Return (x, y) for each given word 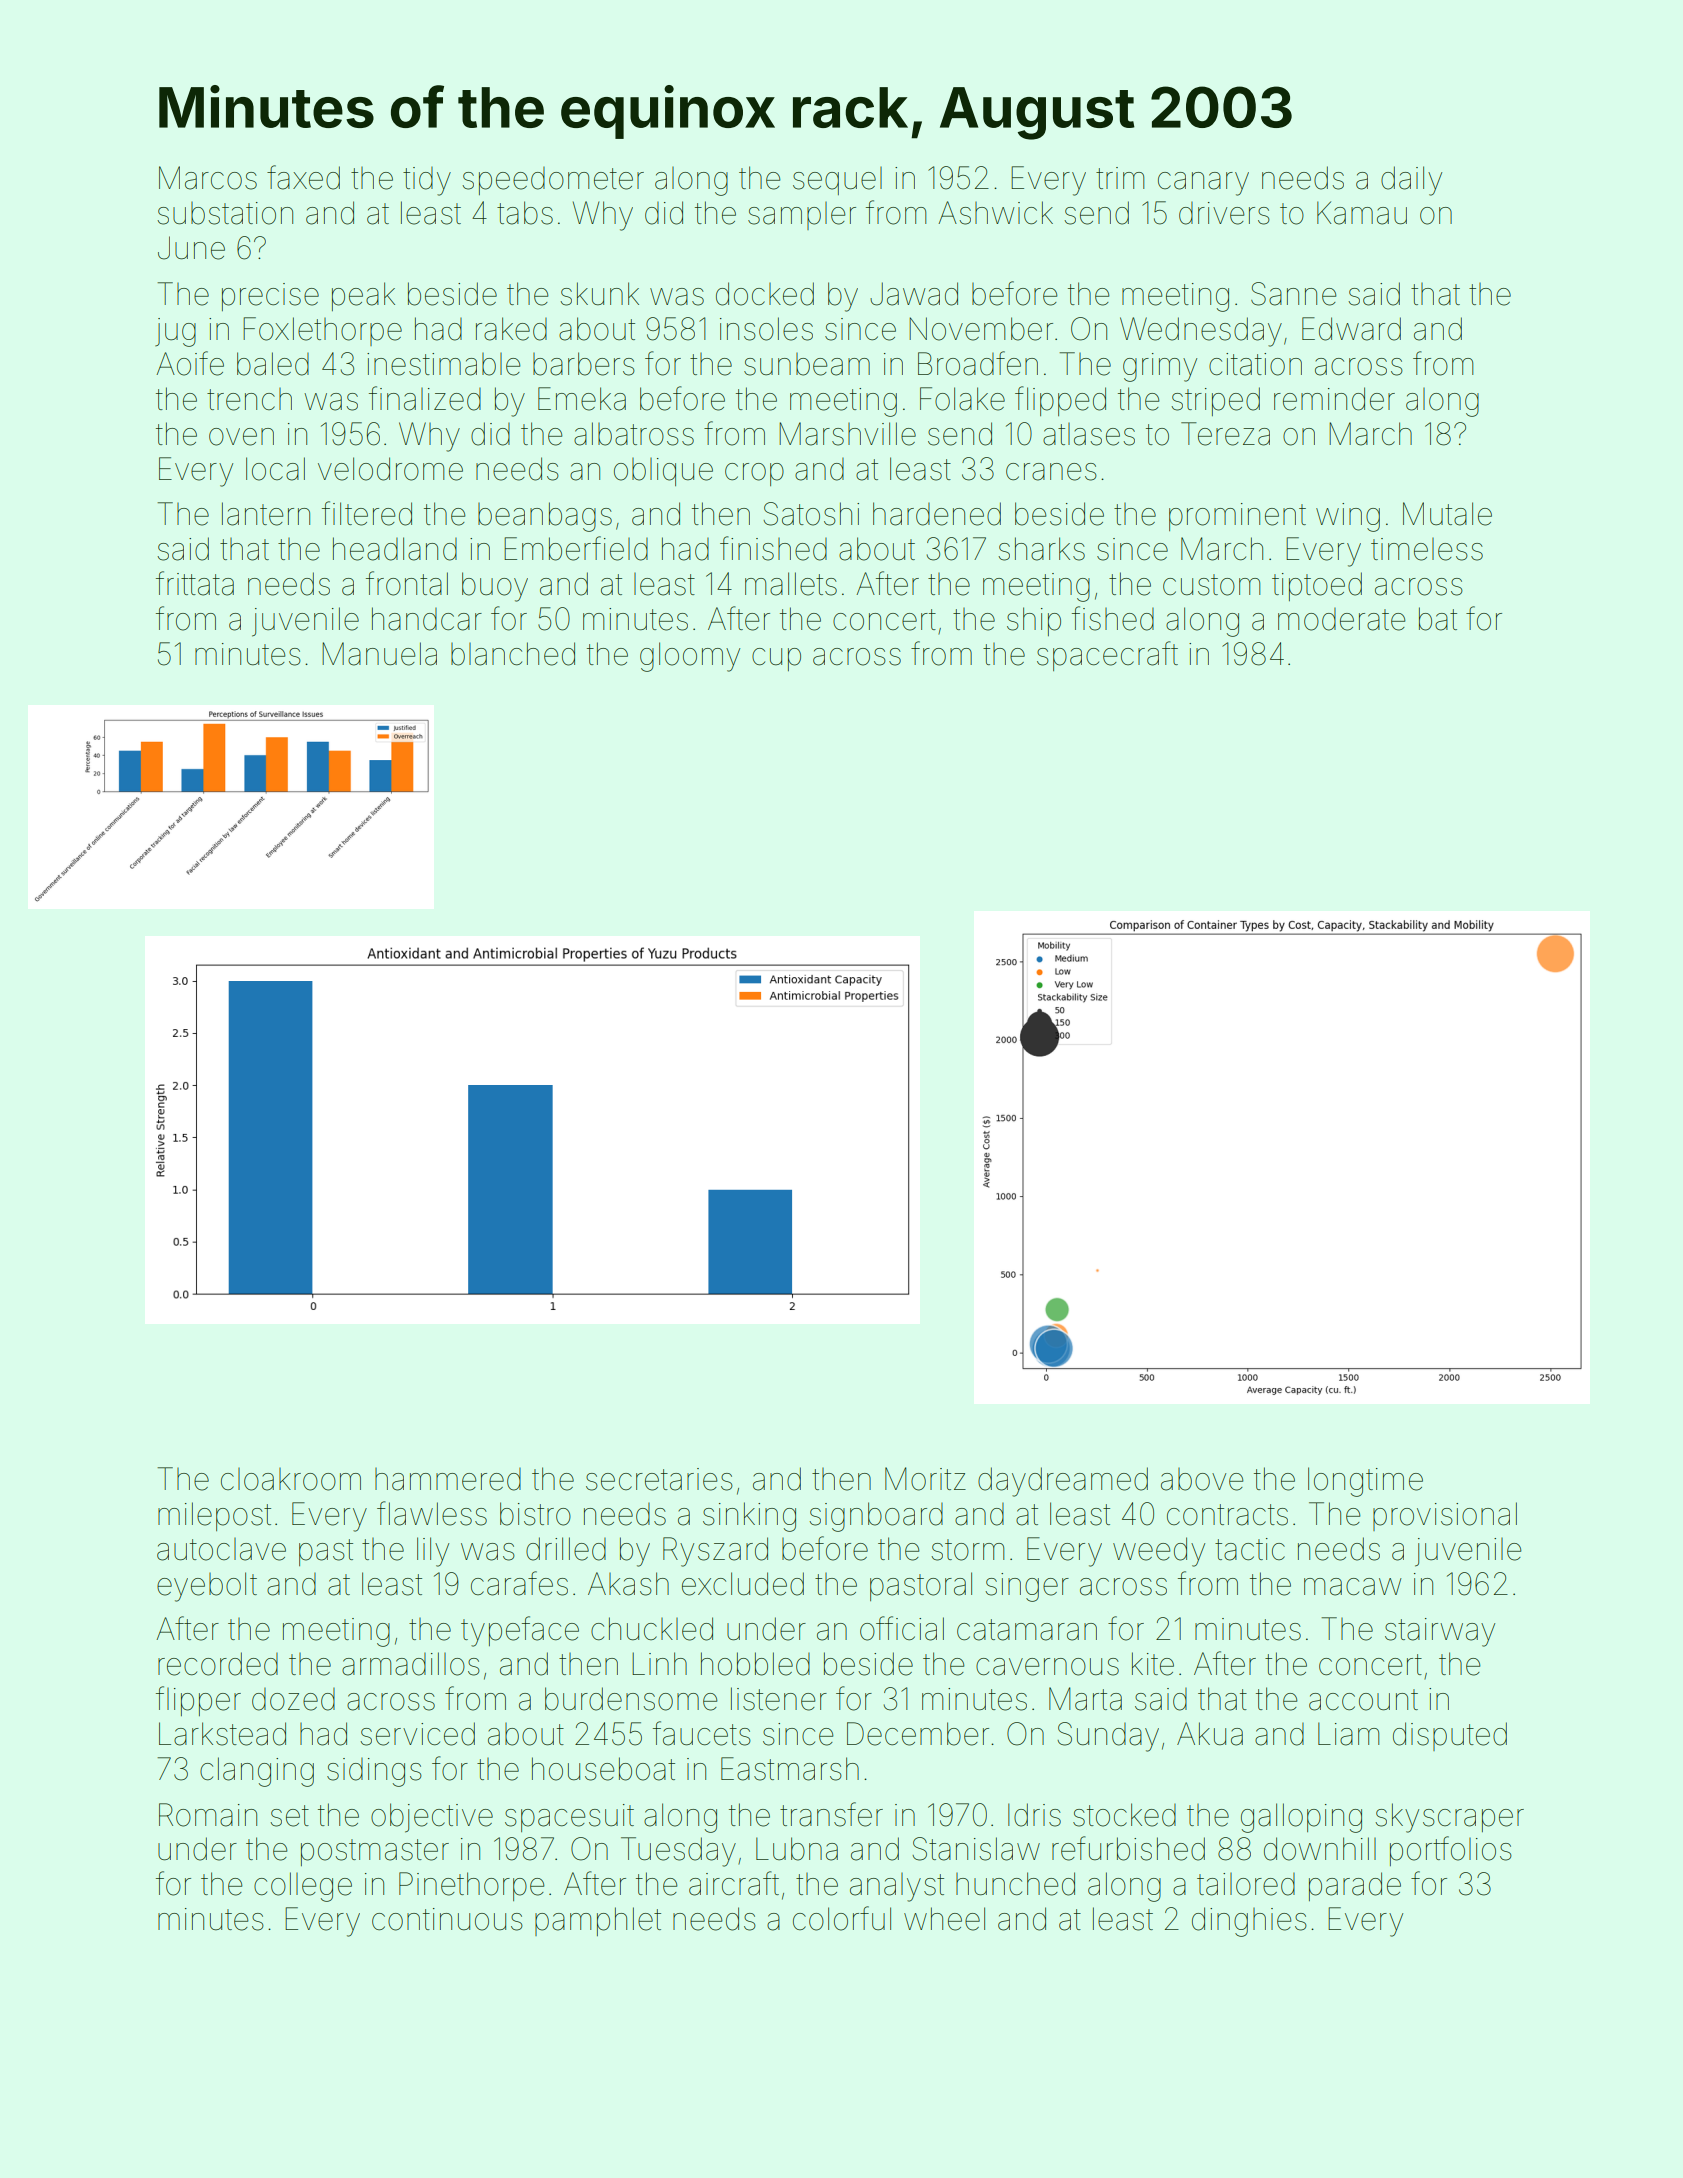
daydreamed (1063, 1482)
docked (765, 294)
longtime (1365, 1482)
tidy (427, 181)
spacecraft (1107, 656)
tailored (1246, 1884)
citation (1255, 364)
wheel (944, 1919)
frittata (195, 583)
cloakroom (291, 1479)
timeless (1427, 549)
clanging (257, 1772)
